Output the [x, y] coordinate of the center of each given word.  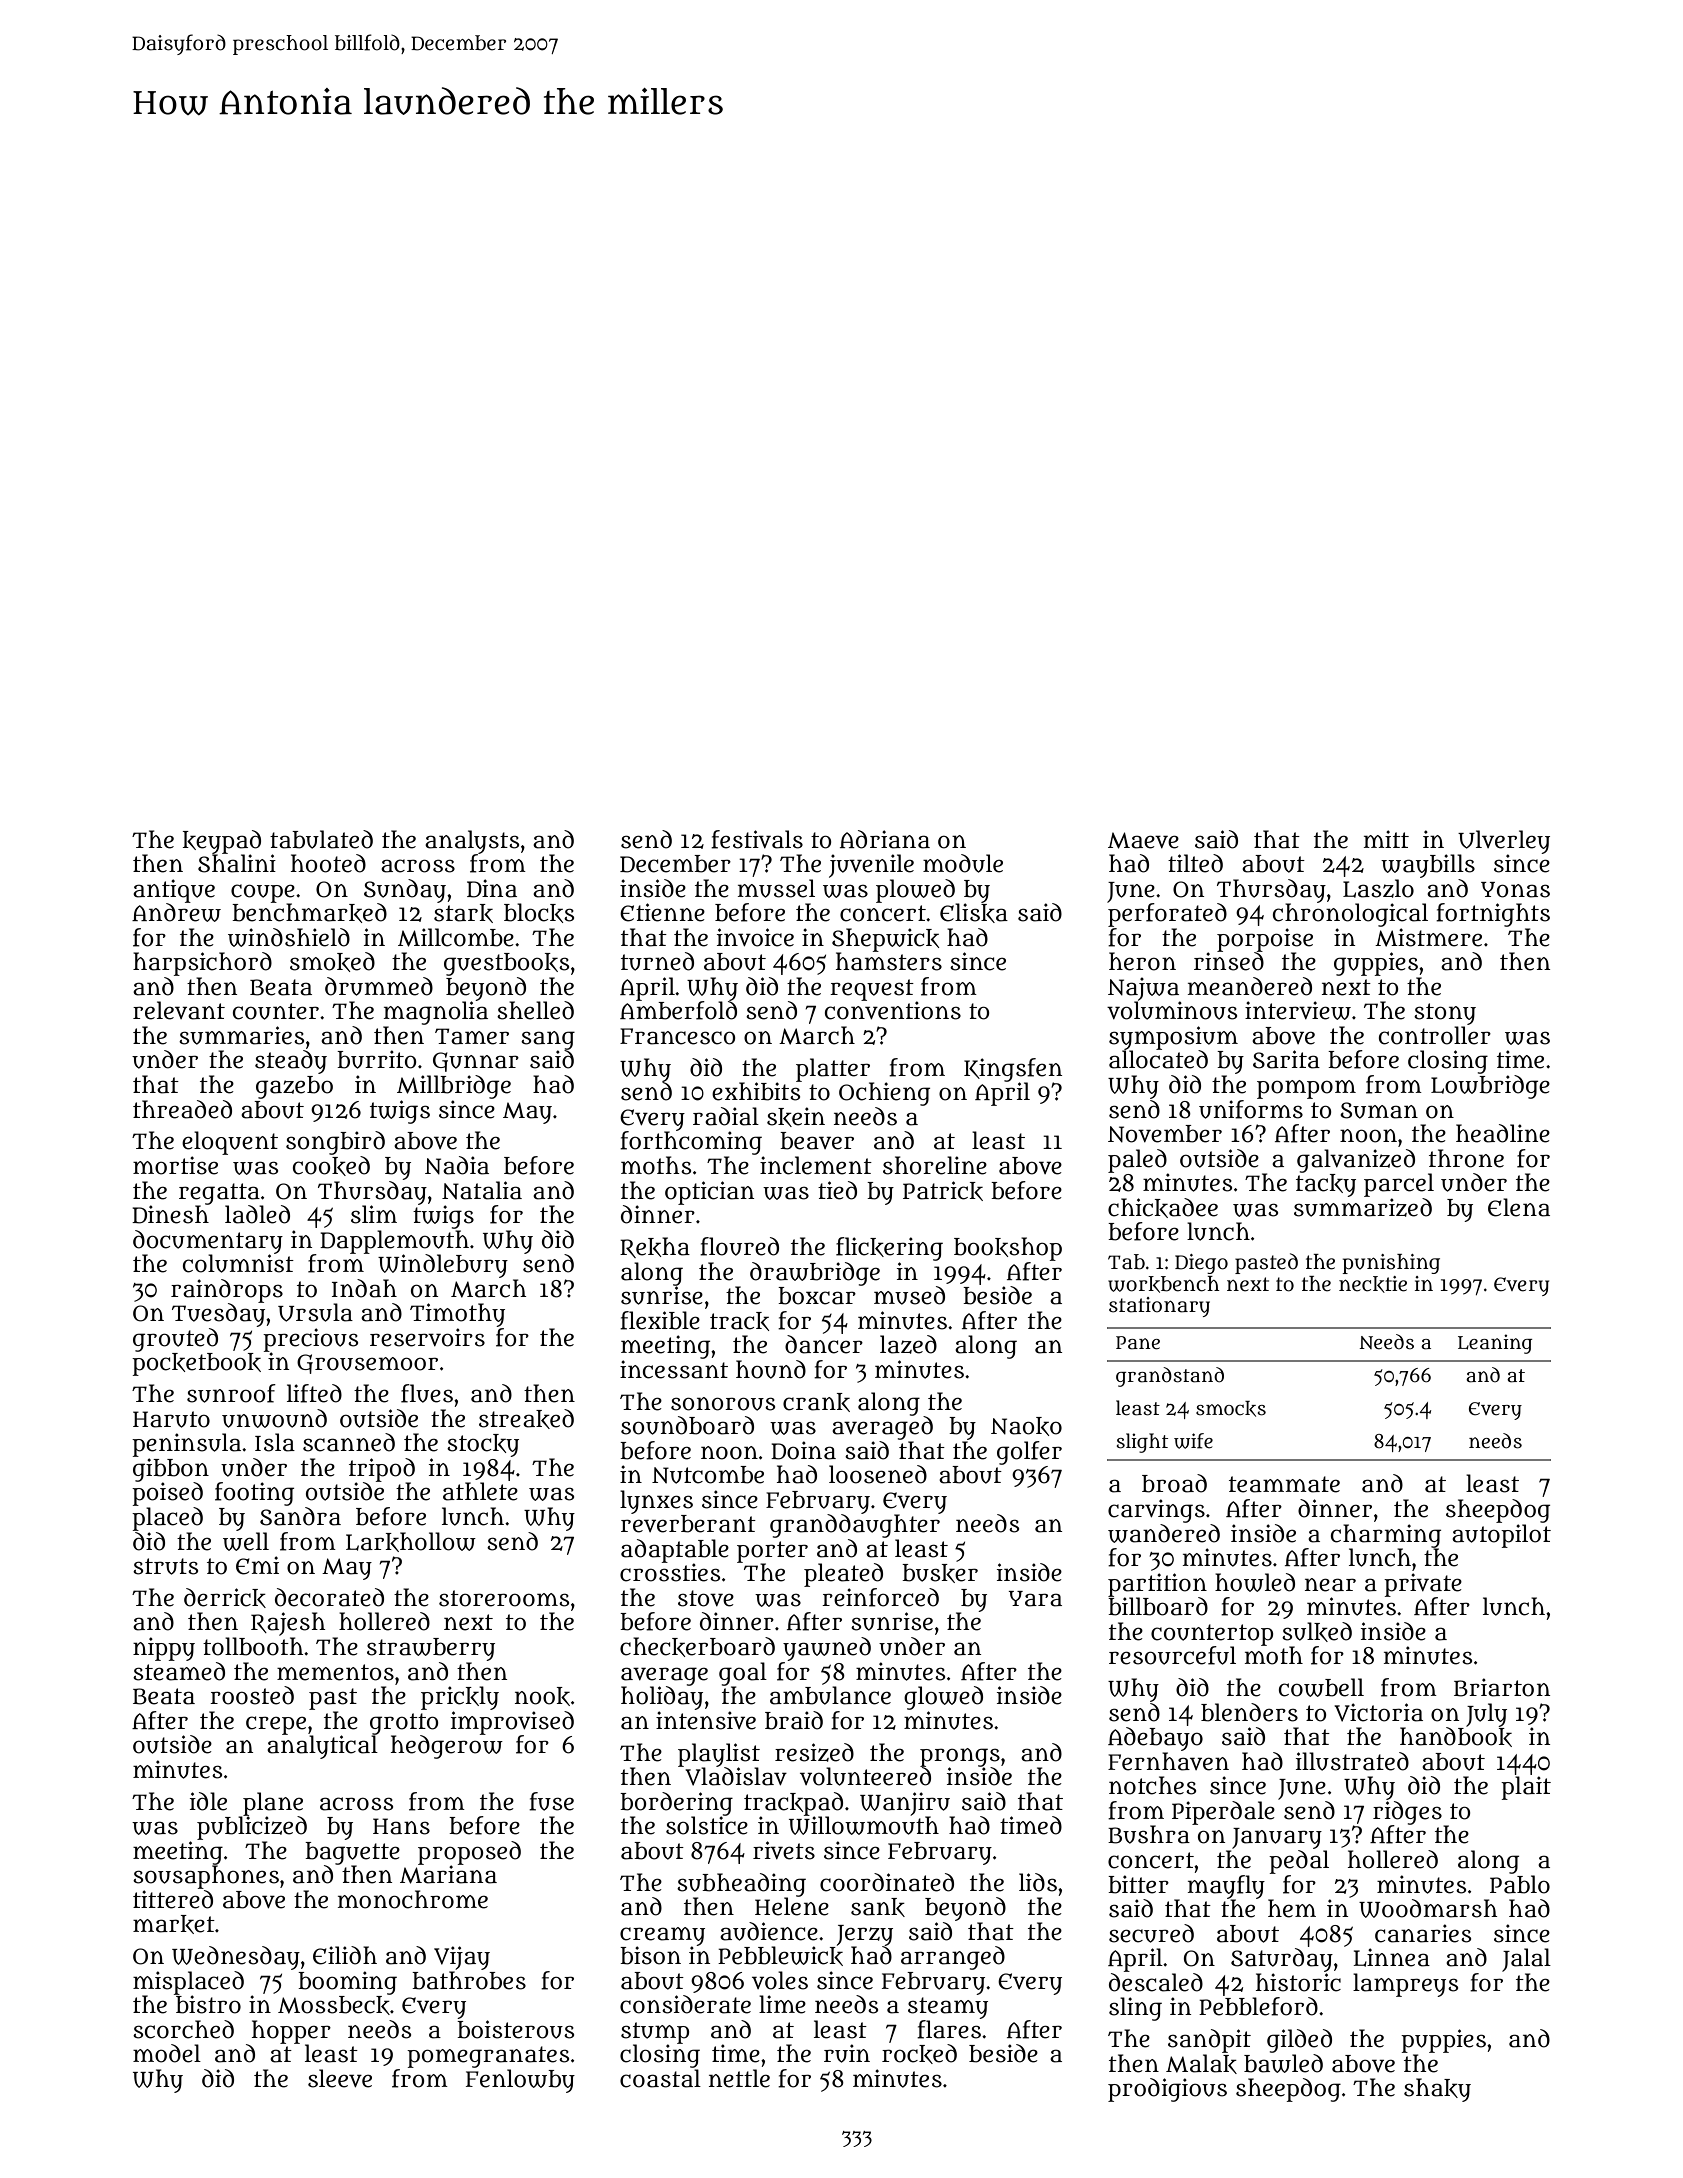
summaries [241, 1035]
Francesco [677, 1036]
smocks [1231, 1409]
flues [427, 1393]
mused [909, 1295]
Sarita [1286, 1059]
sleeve [340, 2078]
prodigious [1167, 2090]
